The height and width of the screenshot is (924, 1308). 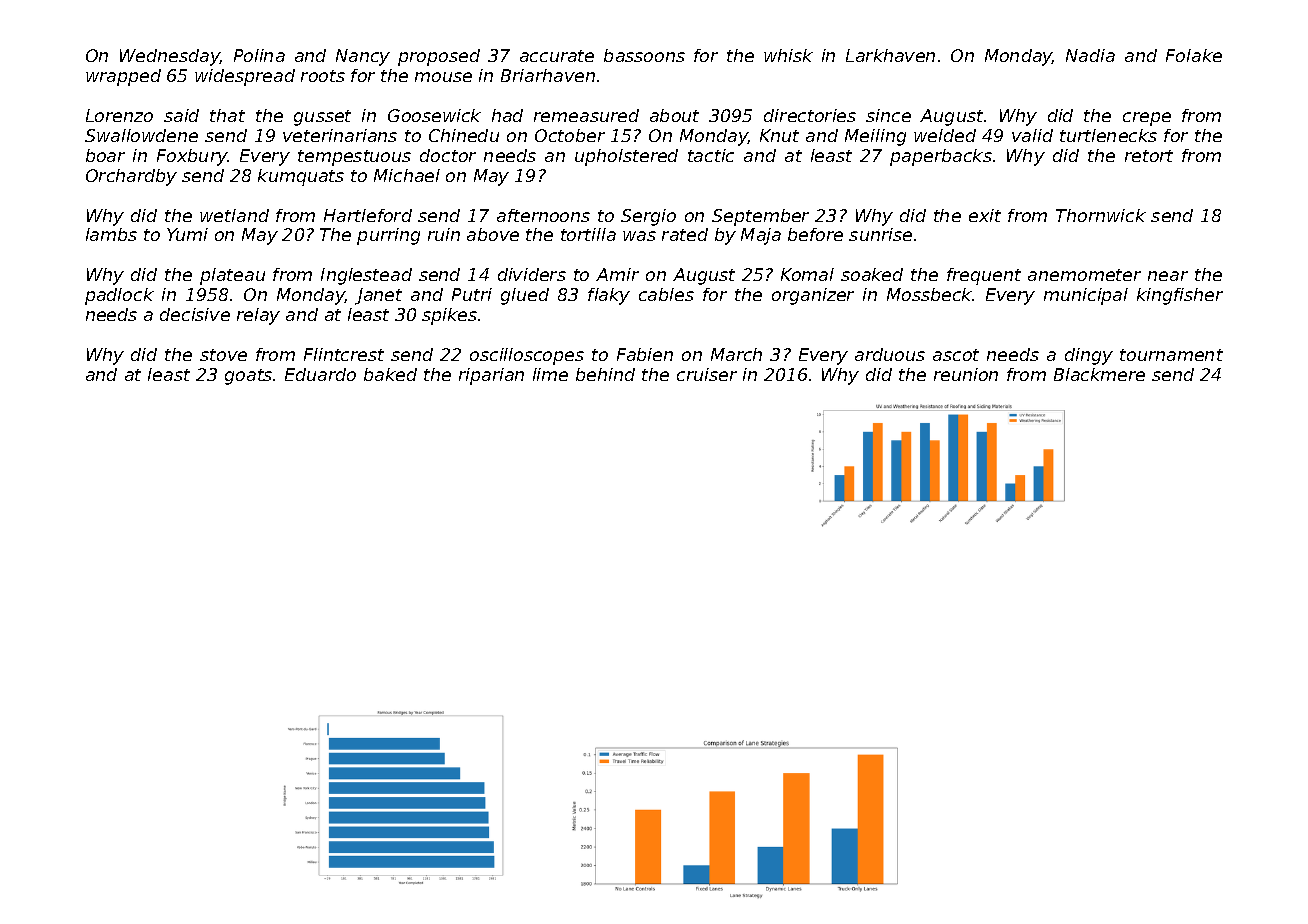 What do you see at coordinates (788, 55) in the screenshot?
I see `whisk` at bounding box center [788, 55].
